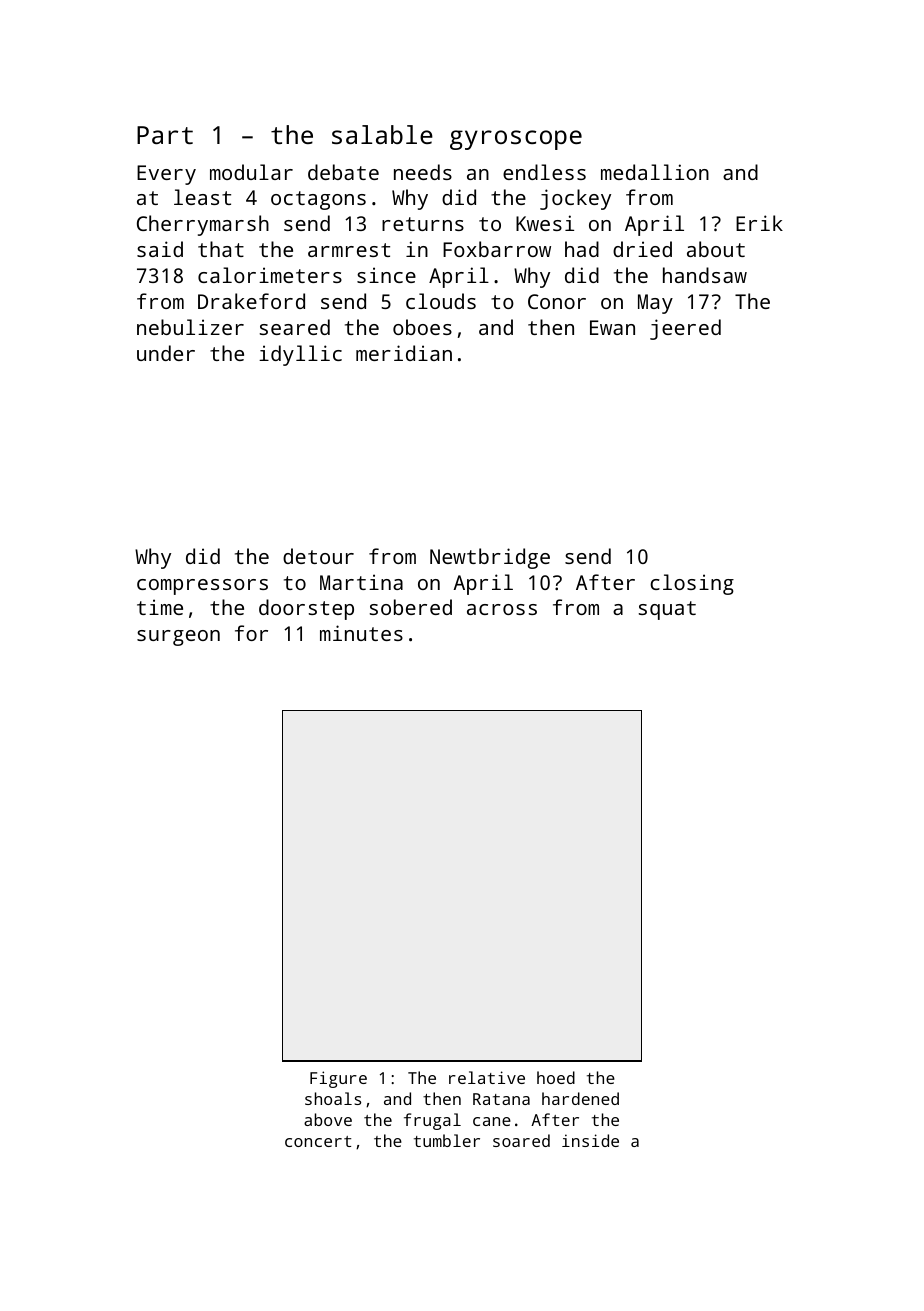  What do you see at coordinates (502, 609) in the image?
I see `across` at bounding box center [502, 609].
